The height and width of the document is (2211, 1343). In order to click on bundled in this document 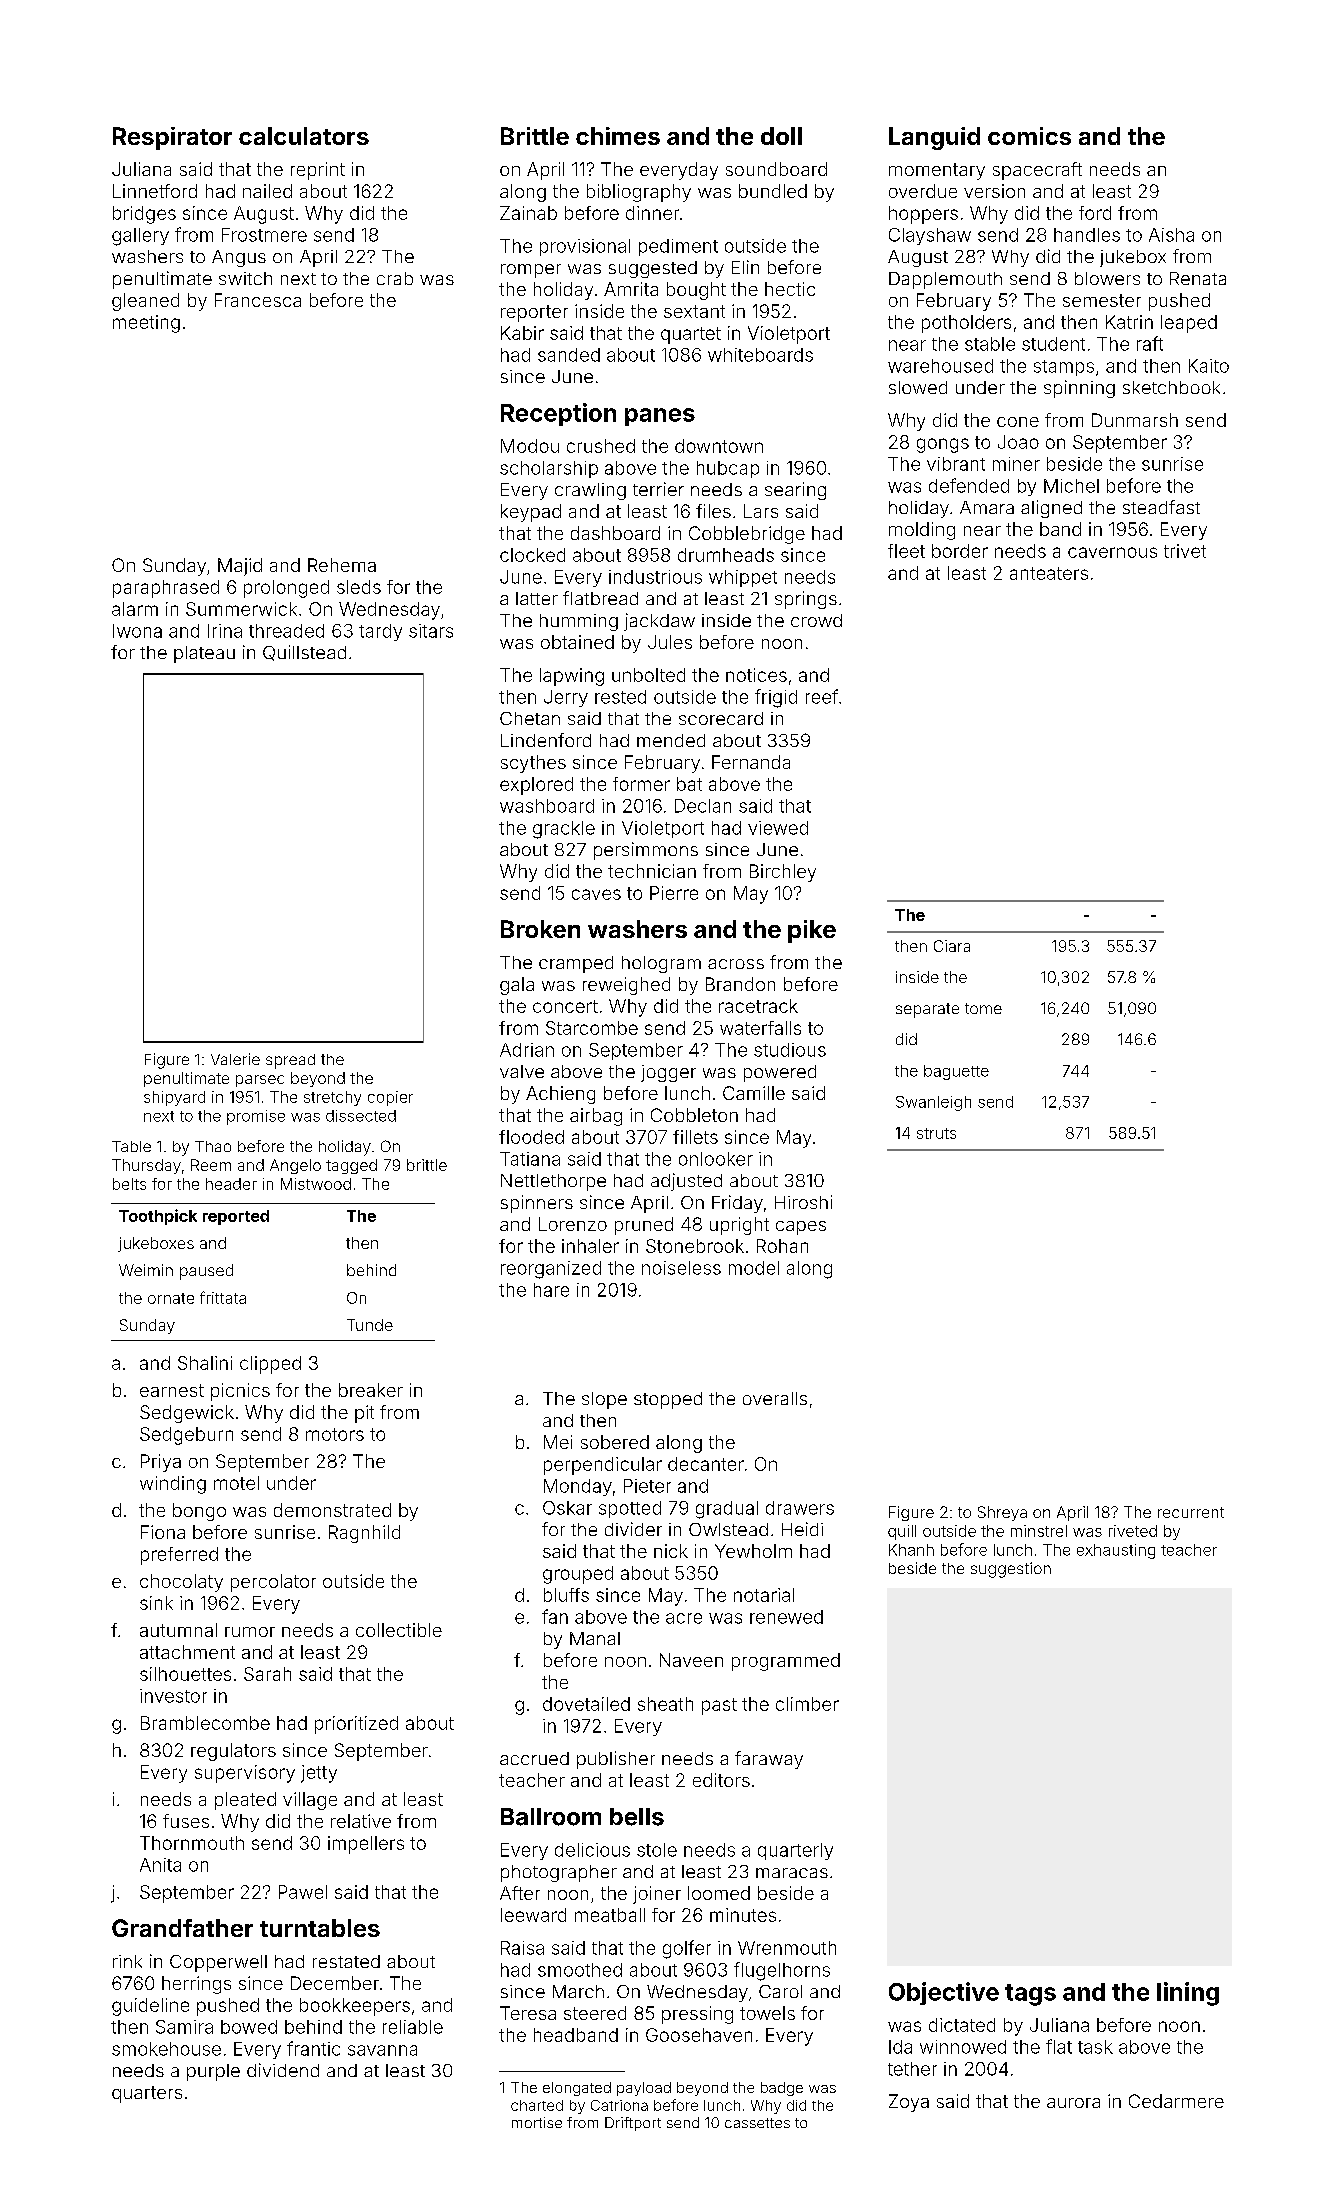, I will do `click(773, 191)`.
